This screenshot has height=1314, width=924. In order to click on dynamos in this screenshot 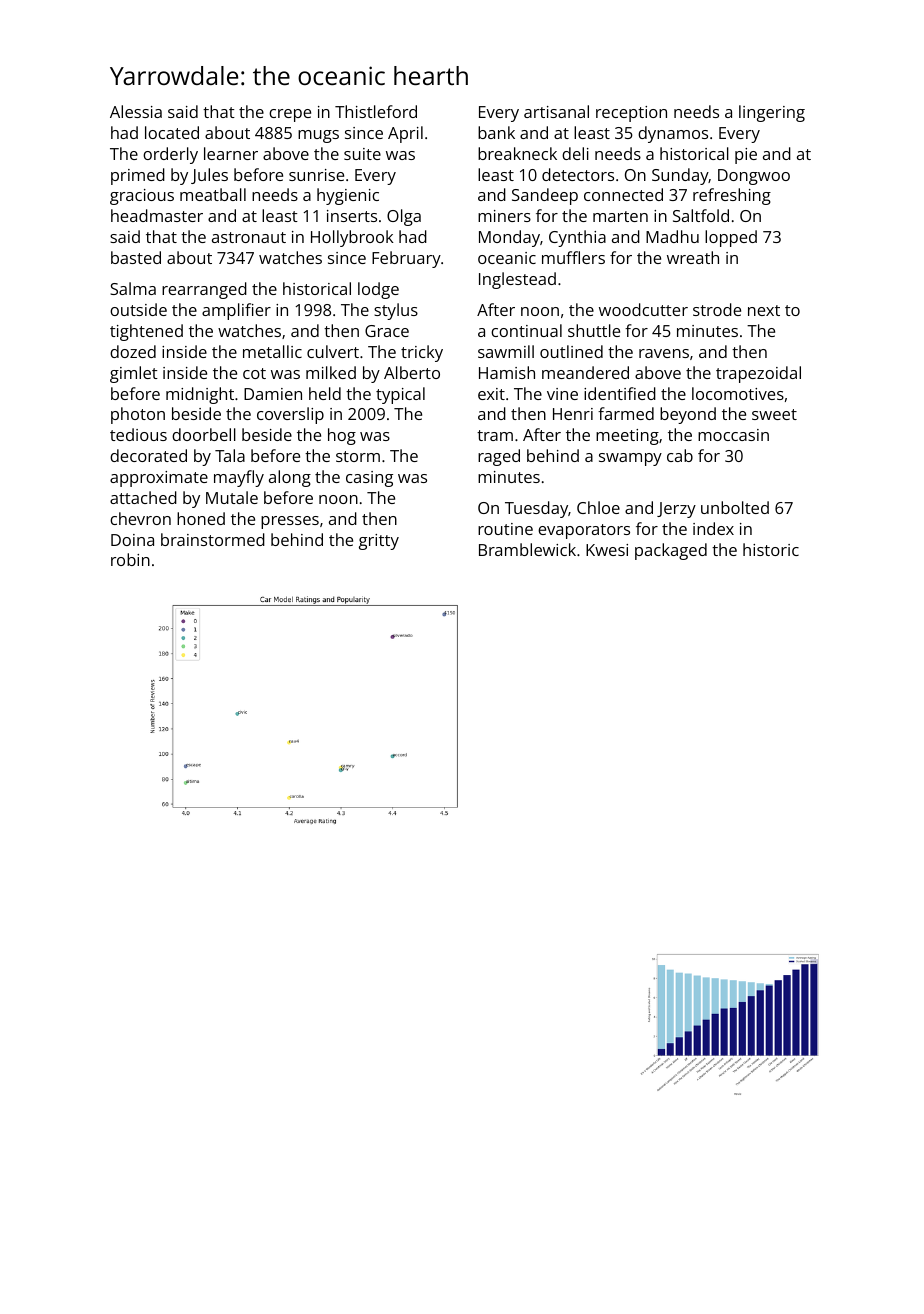, I will do `click(673, 134)`.
